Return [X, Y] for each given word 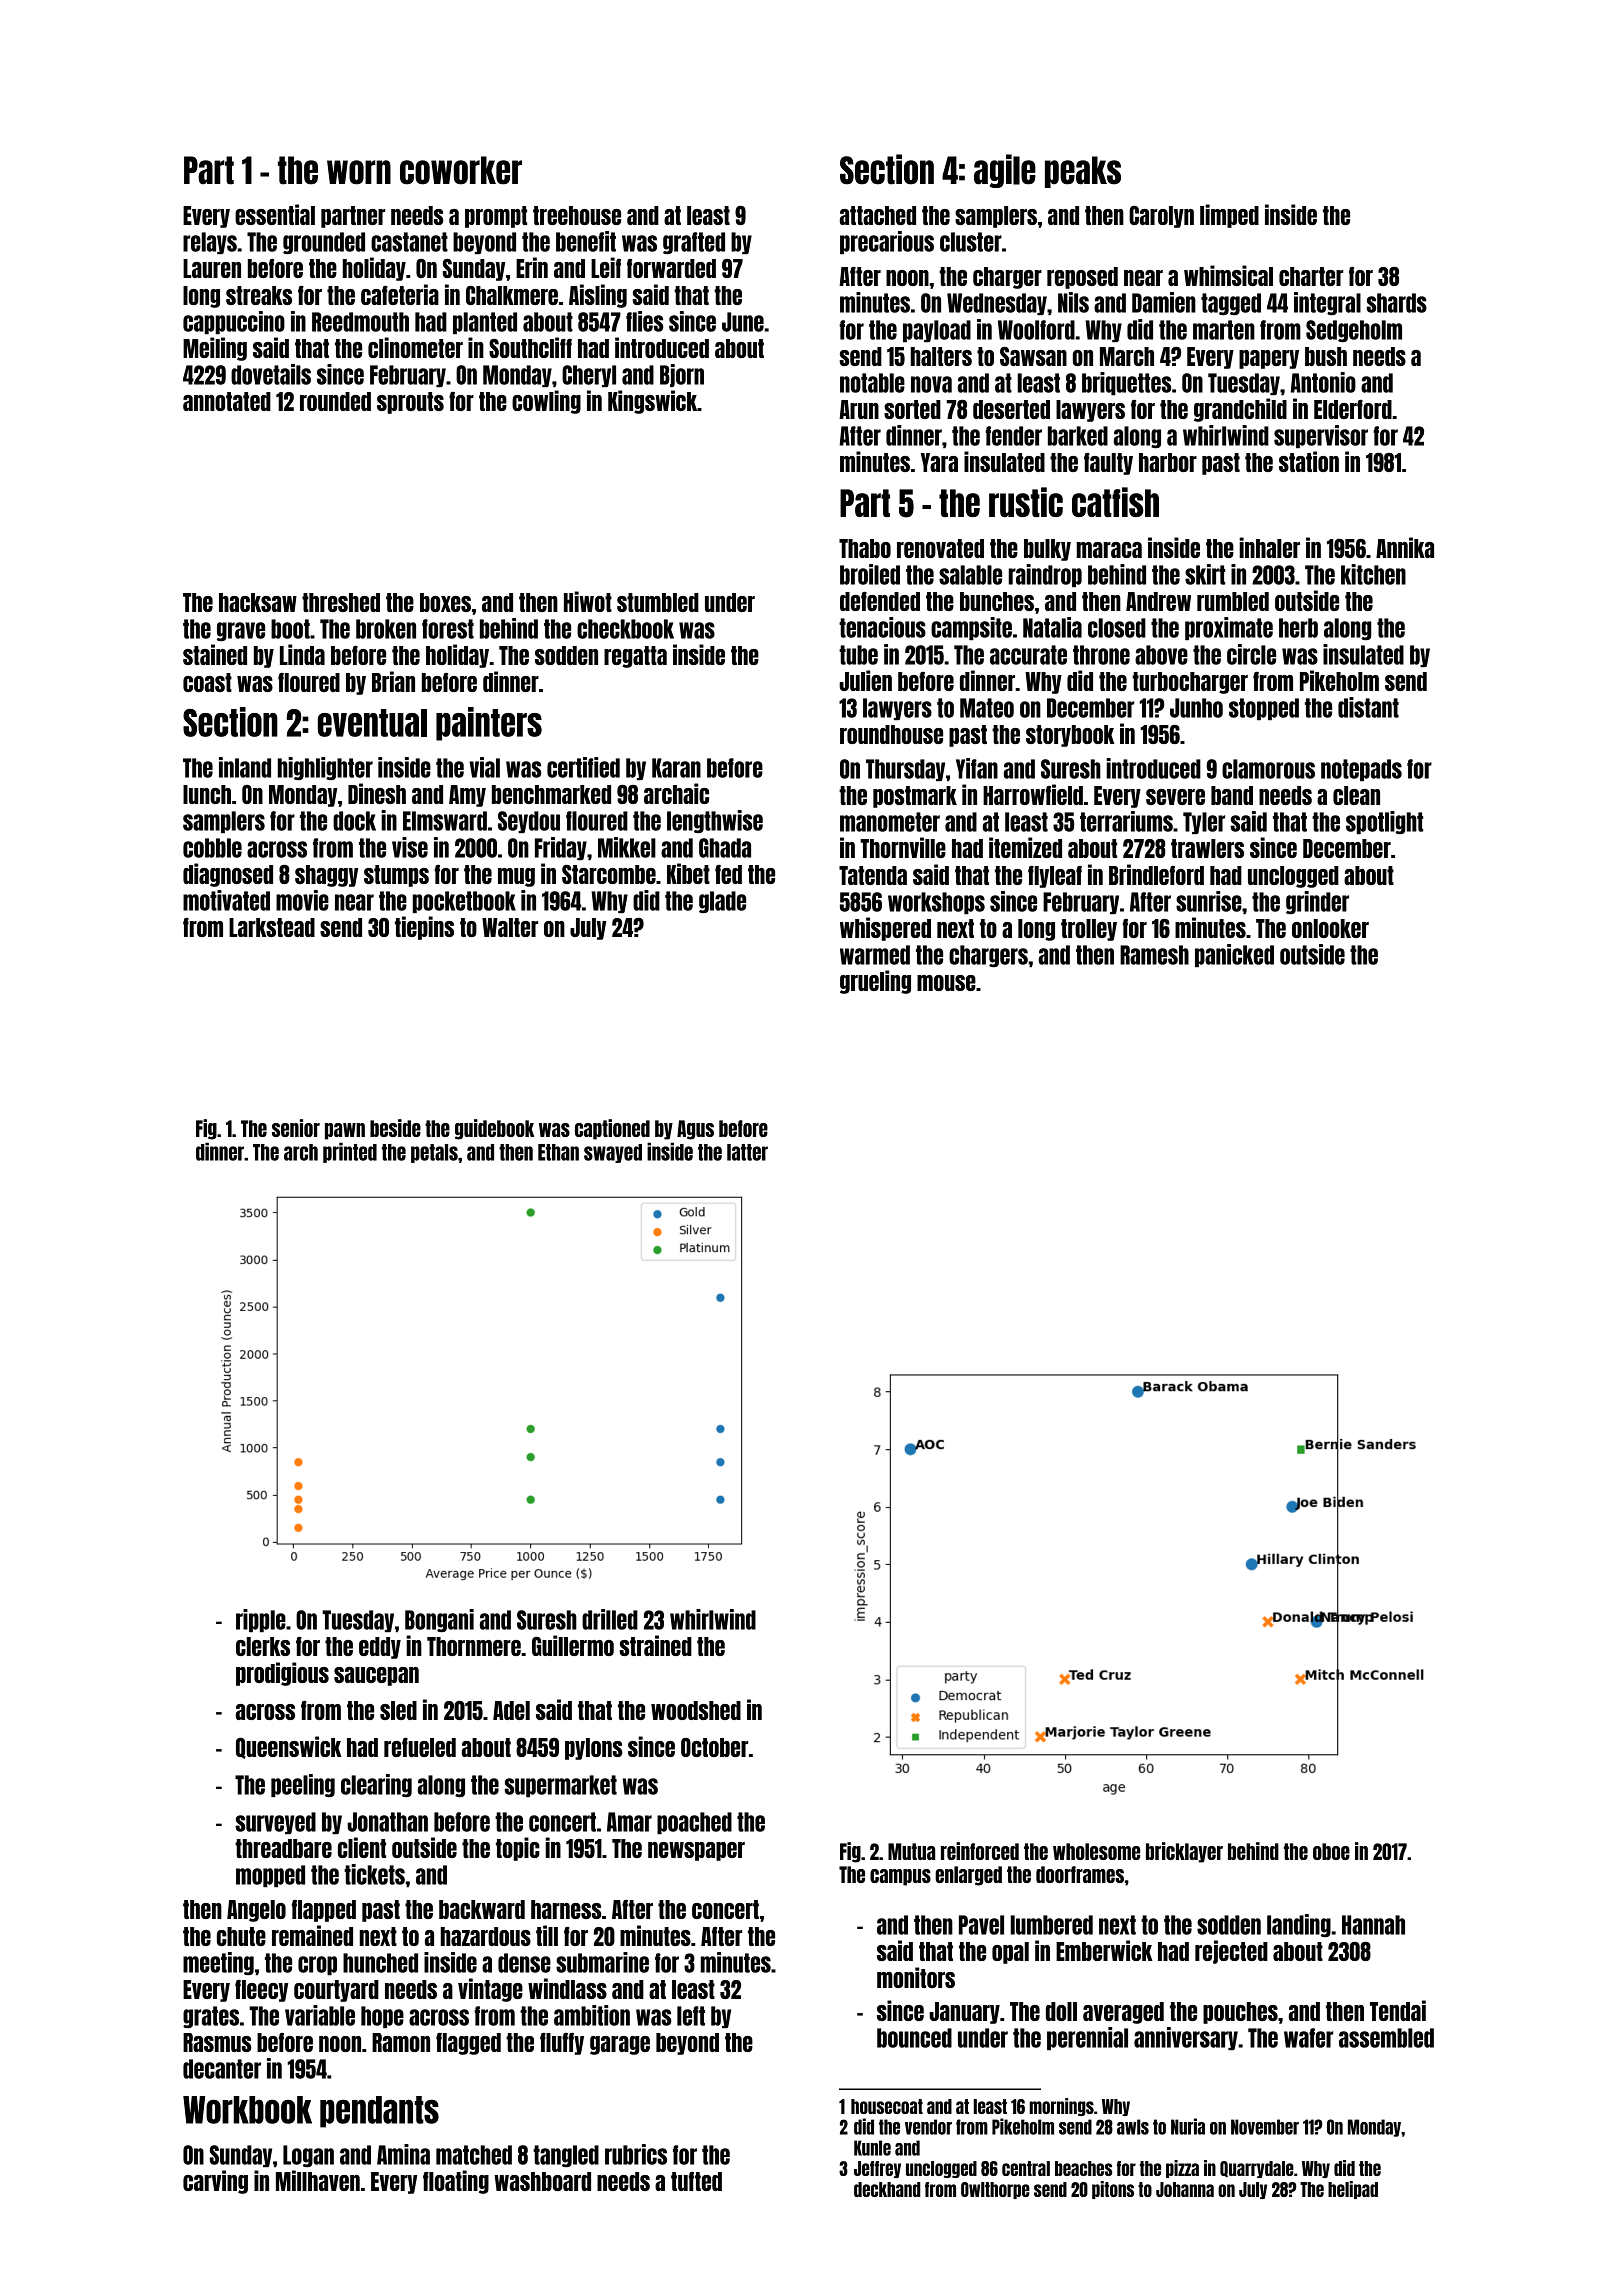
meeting [218, 1963]
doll [1061, 2011]
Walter [510, 927]
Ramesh [1154, 955]
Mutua [911, 1851]
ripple [261, 1620]
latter [747, 1152]
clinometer [415, 347]
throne [1101, 655]
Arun [859, 409]
